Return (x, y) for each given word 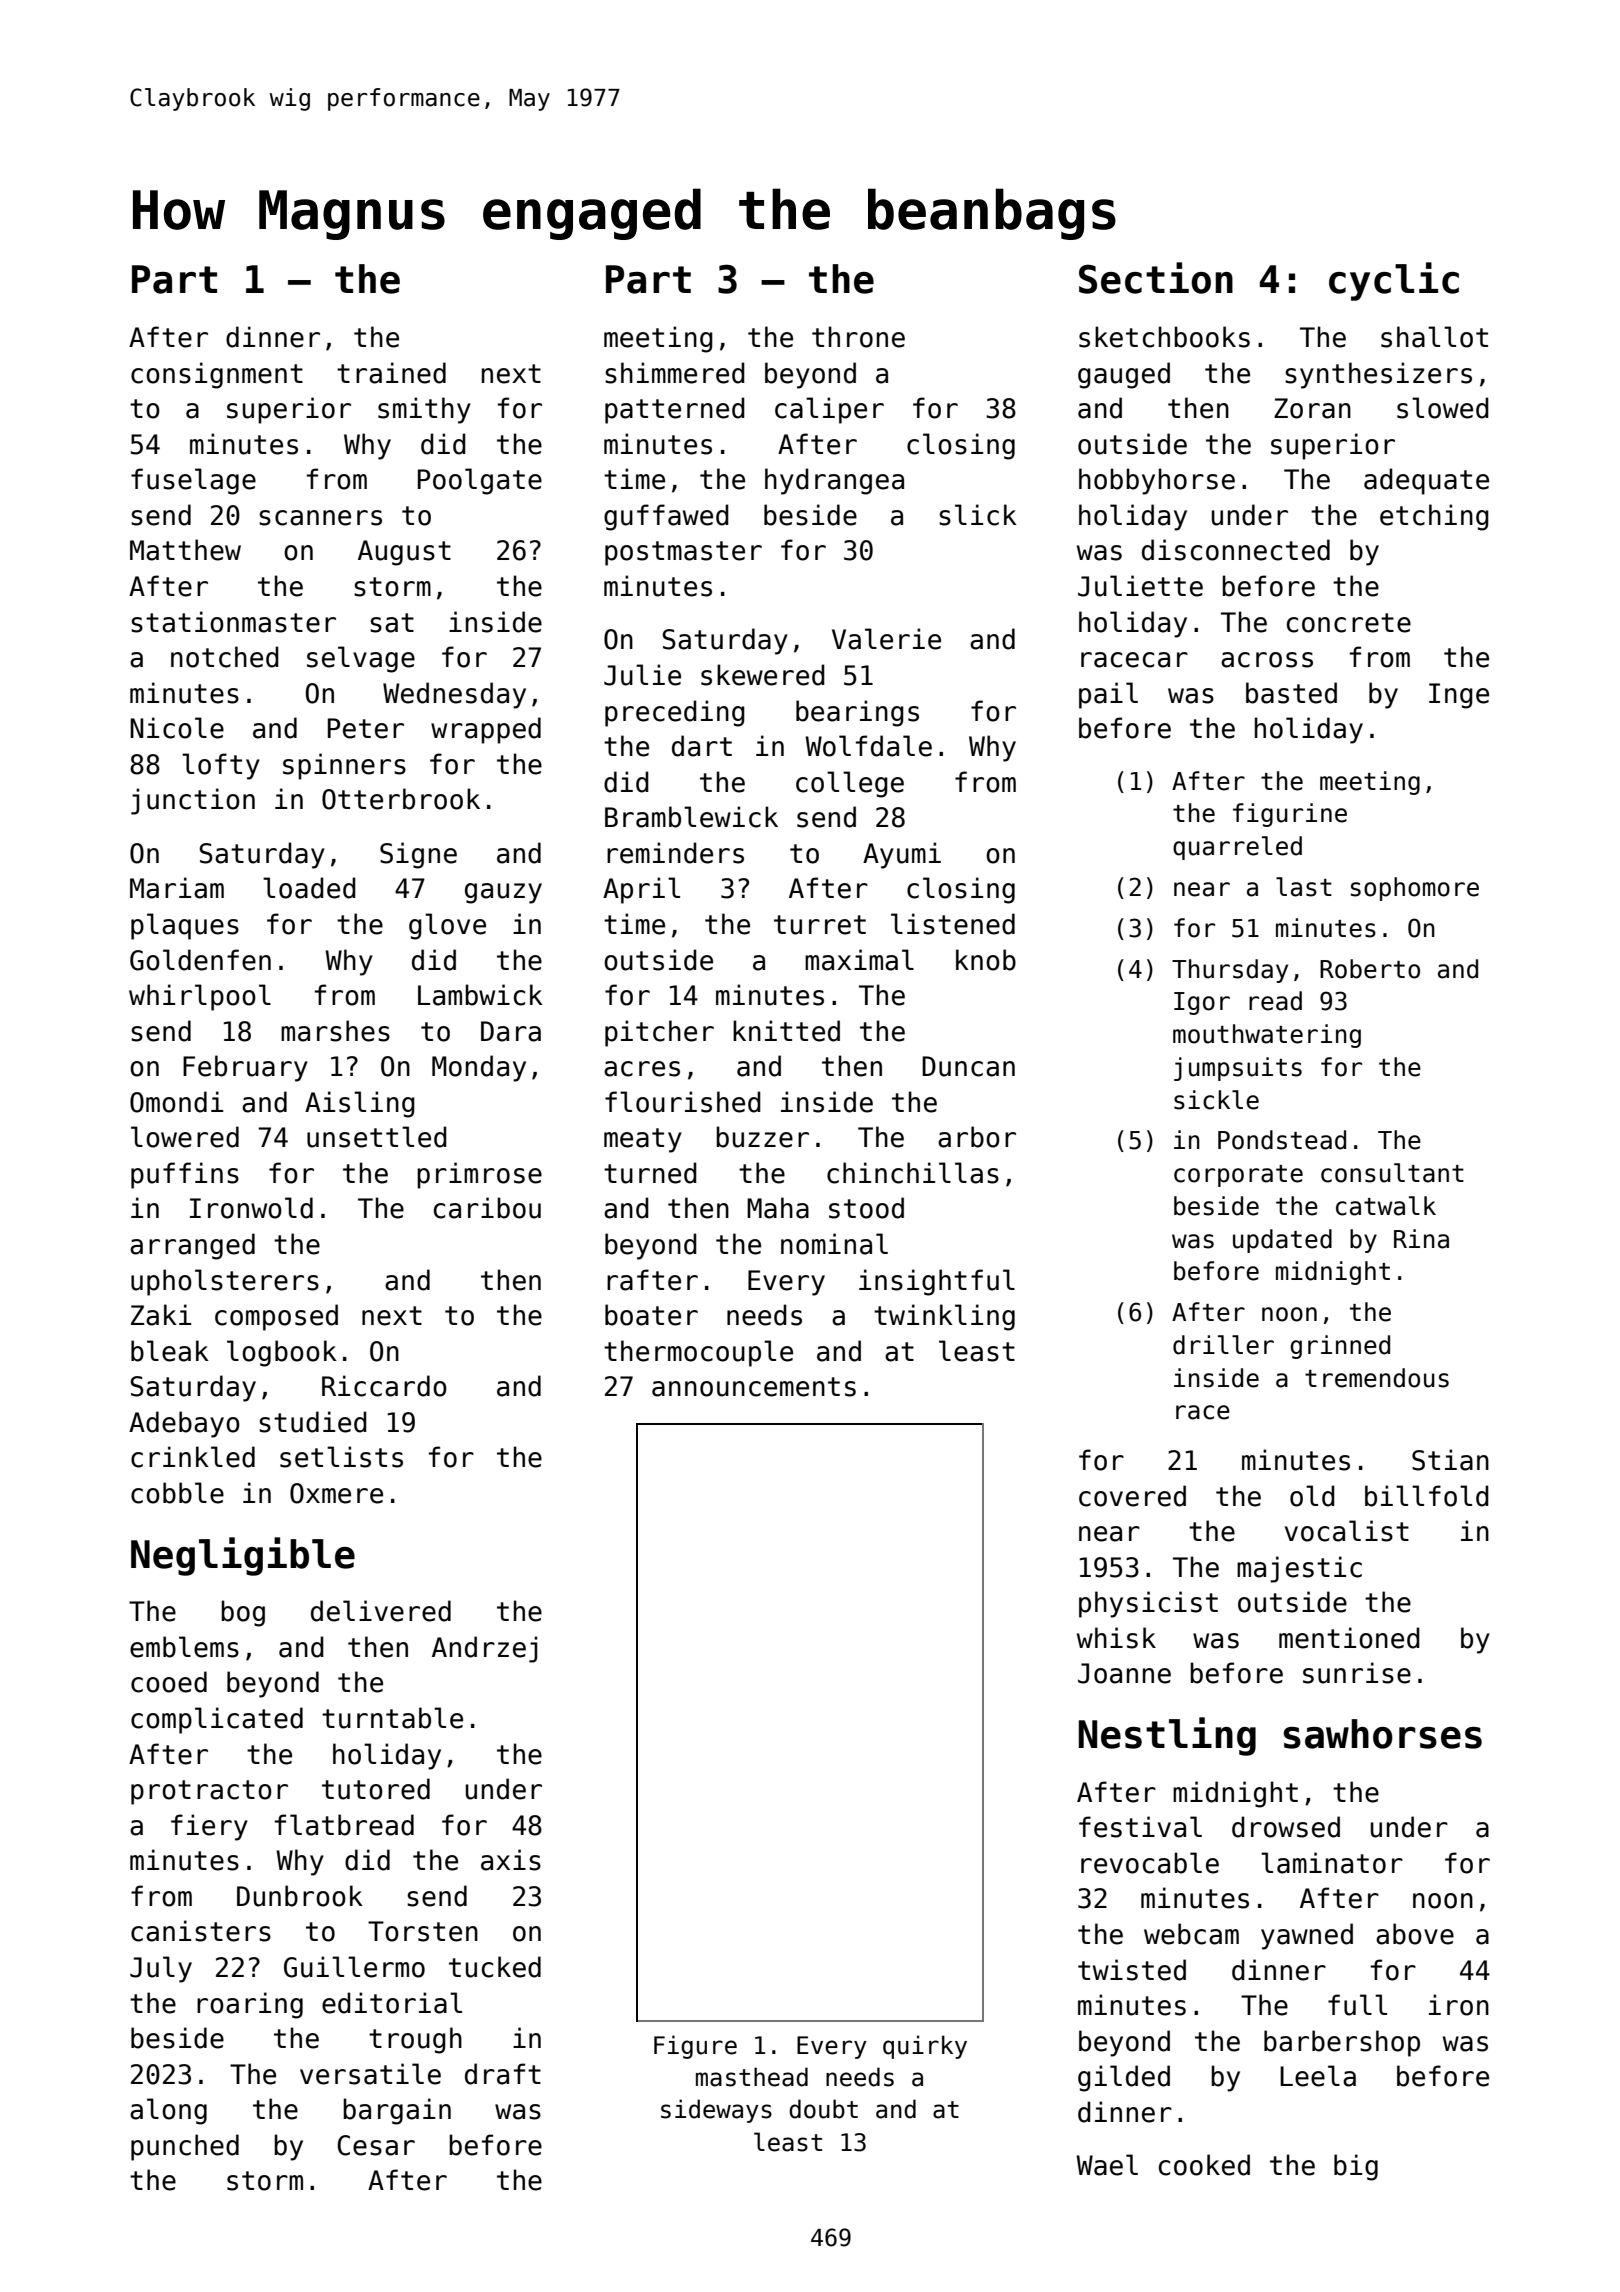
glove (447, 926)
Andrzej (484, 1649)
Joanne (1124, 1673)
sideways (716, 2111)
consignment (217, 375)
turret (820, 925)
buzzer (762, 1137)
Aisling (360, 1104)
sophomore (1415, 889)
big (1356, 2167)
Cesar (376, 2145)
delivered (381, 1611)
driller (1223, 1345)
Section (1156, 278)
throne (858, 337)
